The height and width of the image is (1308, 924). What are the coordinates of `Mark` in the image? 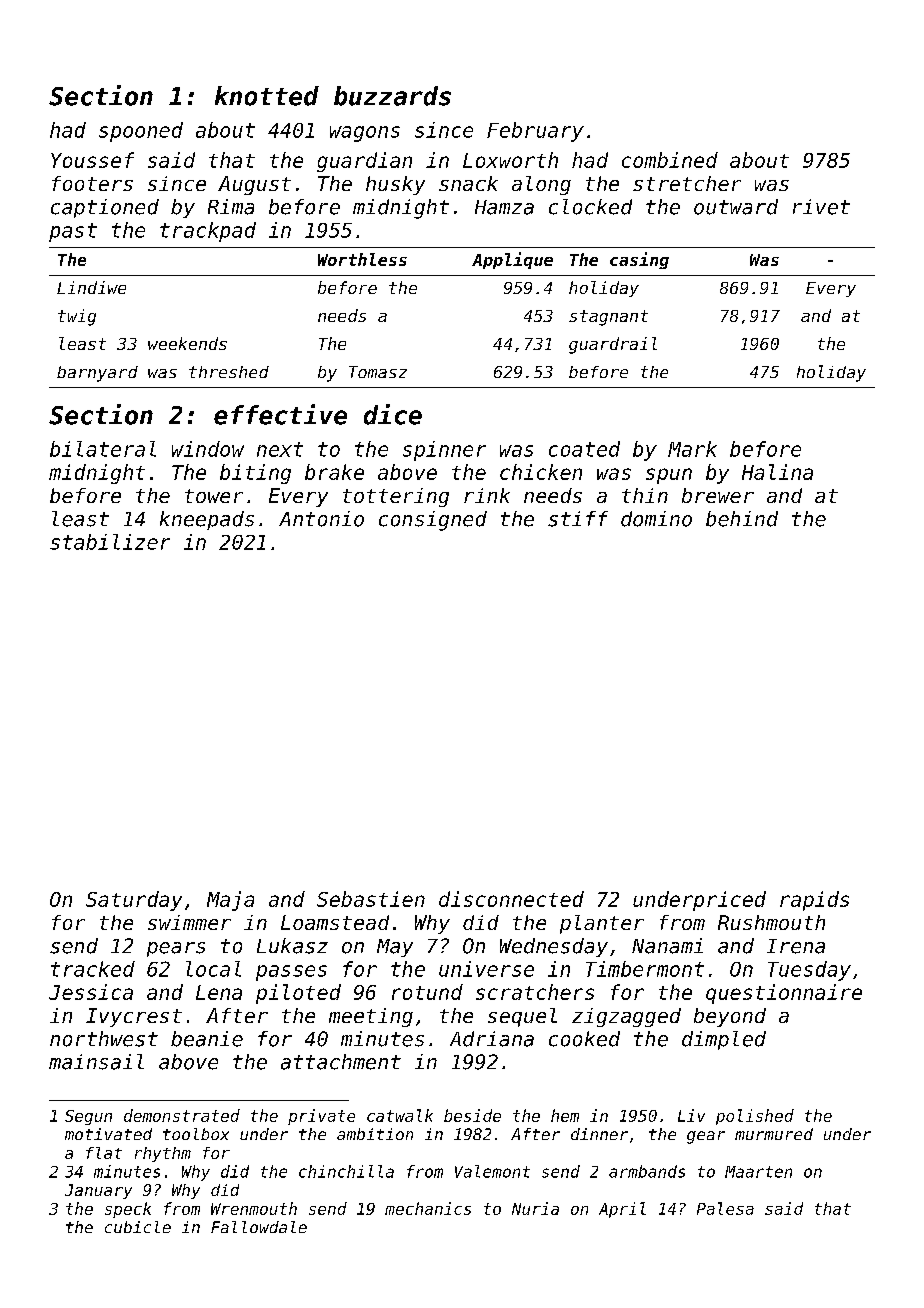 It's located at (692, 449).
